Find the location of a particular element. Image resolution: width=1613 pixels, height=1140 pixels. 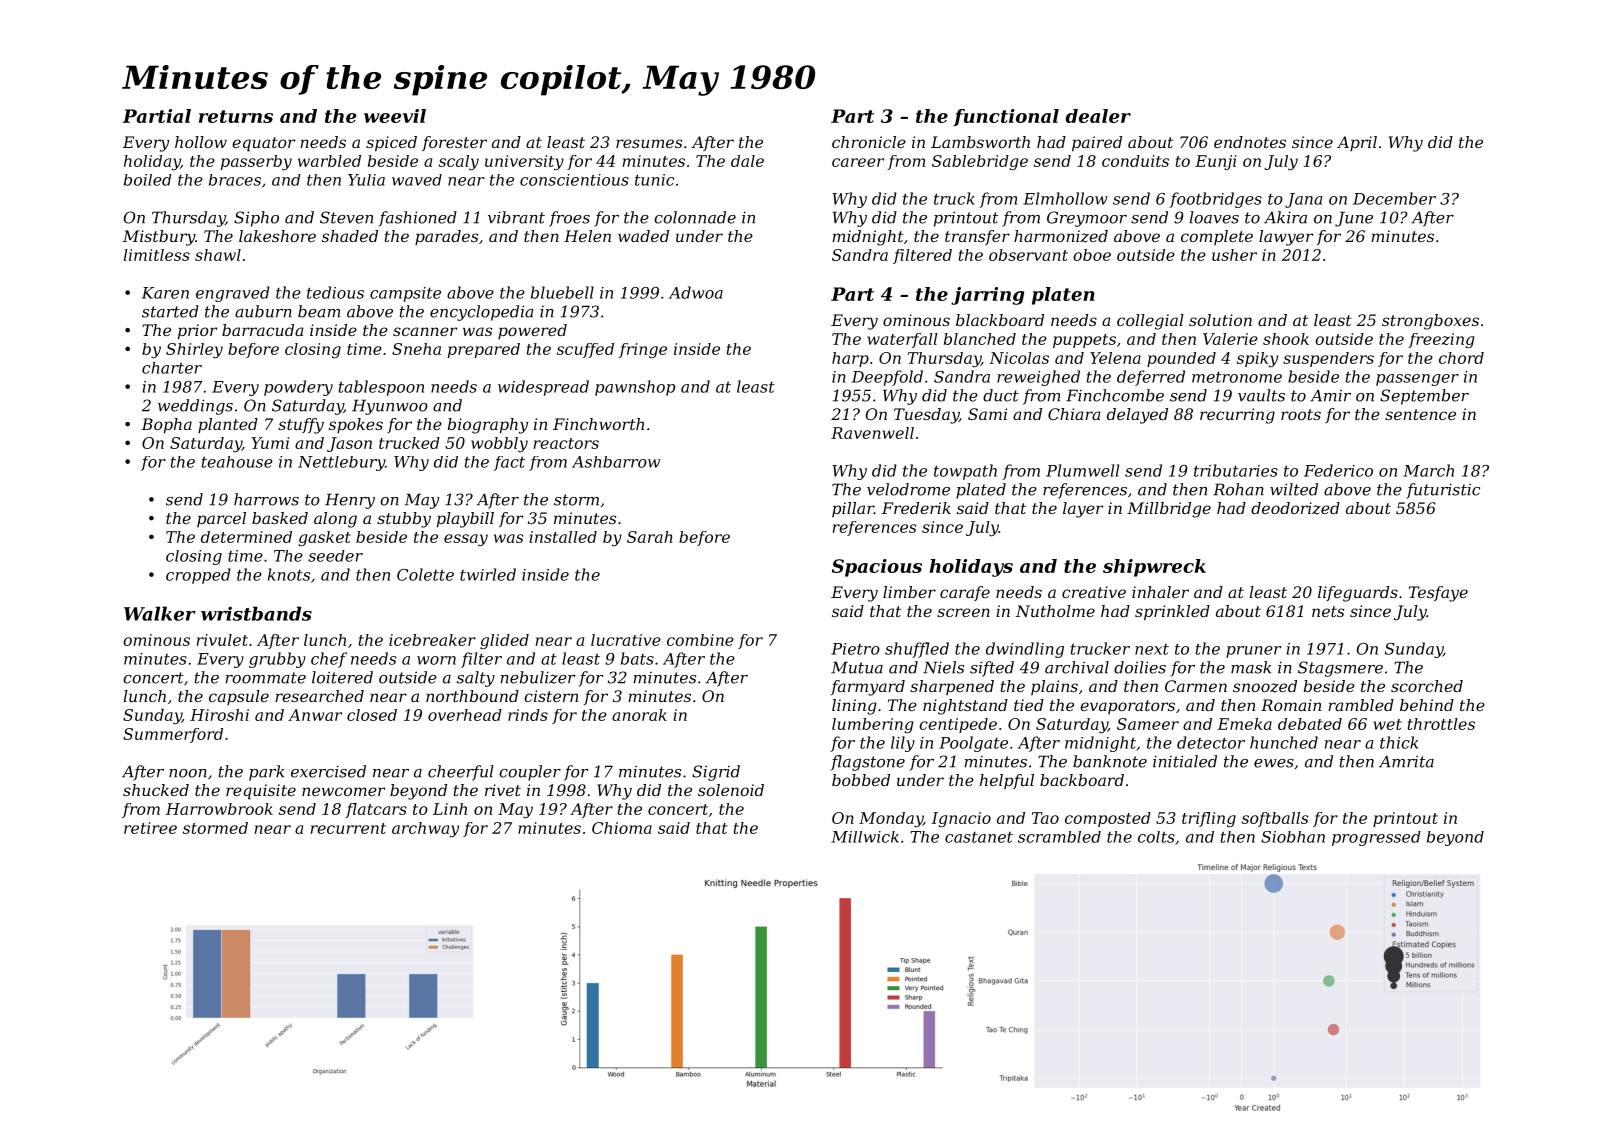

Sigrid is located at coordinates (716, 773).
